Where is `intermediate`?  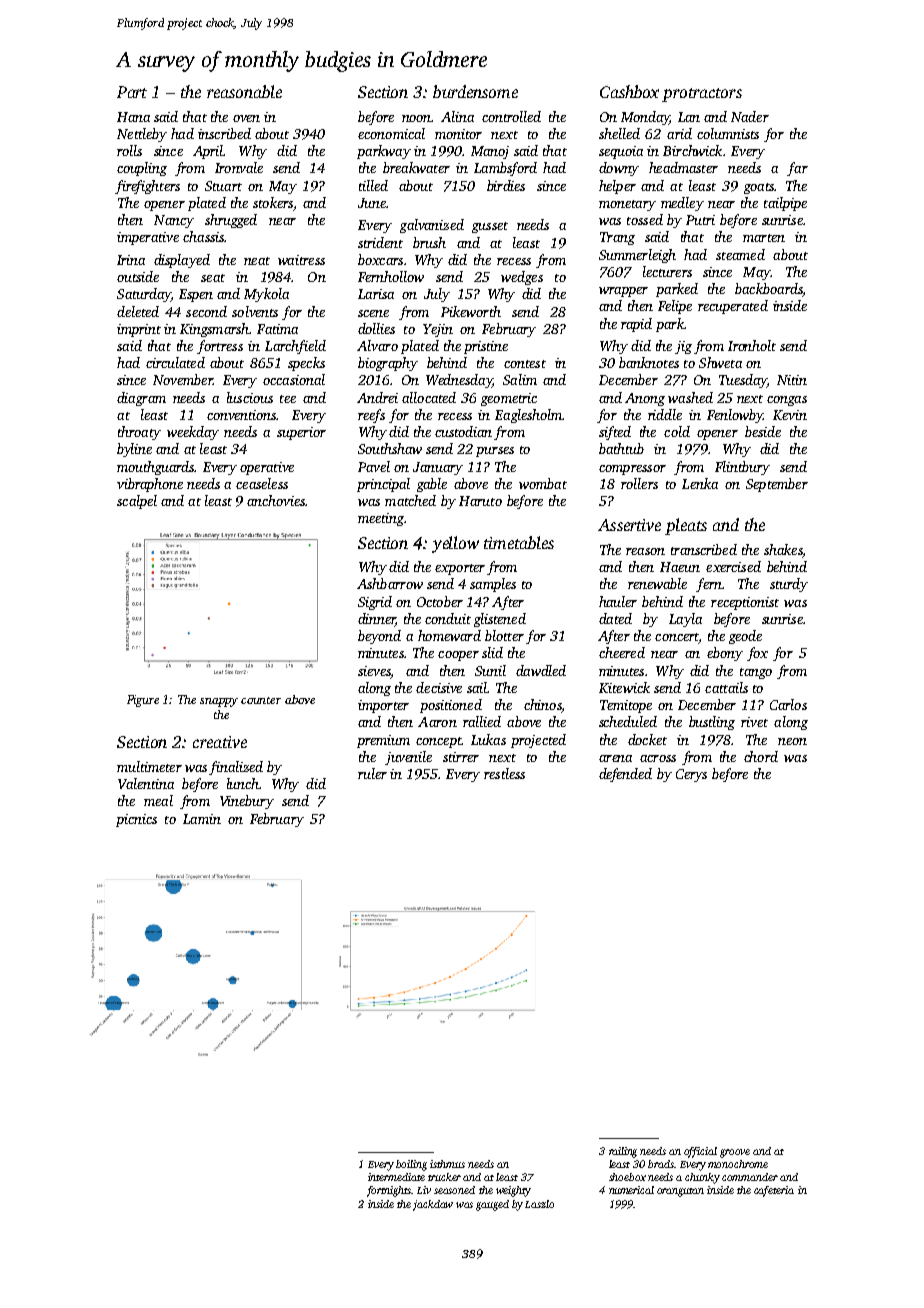 intermediate is located at coordinates (396, 1177).
